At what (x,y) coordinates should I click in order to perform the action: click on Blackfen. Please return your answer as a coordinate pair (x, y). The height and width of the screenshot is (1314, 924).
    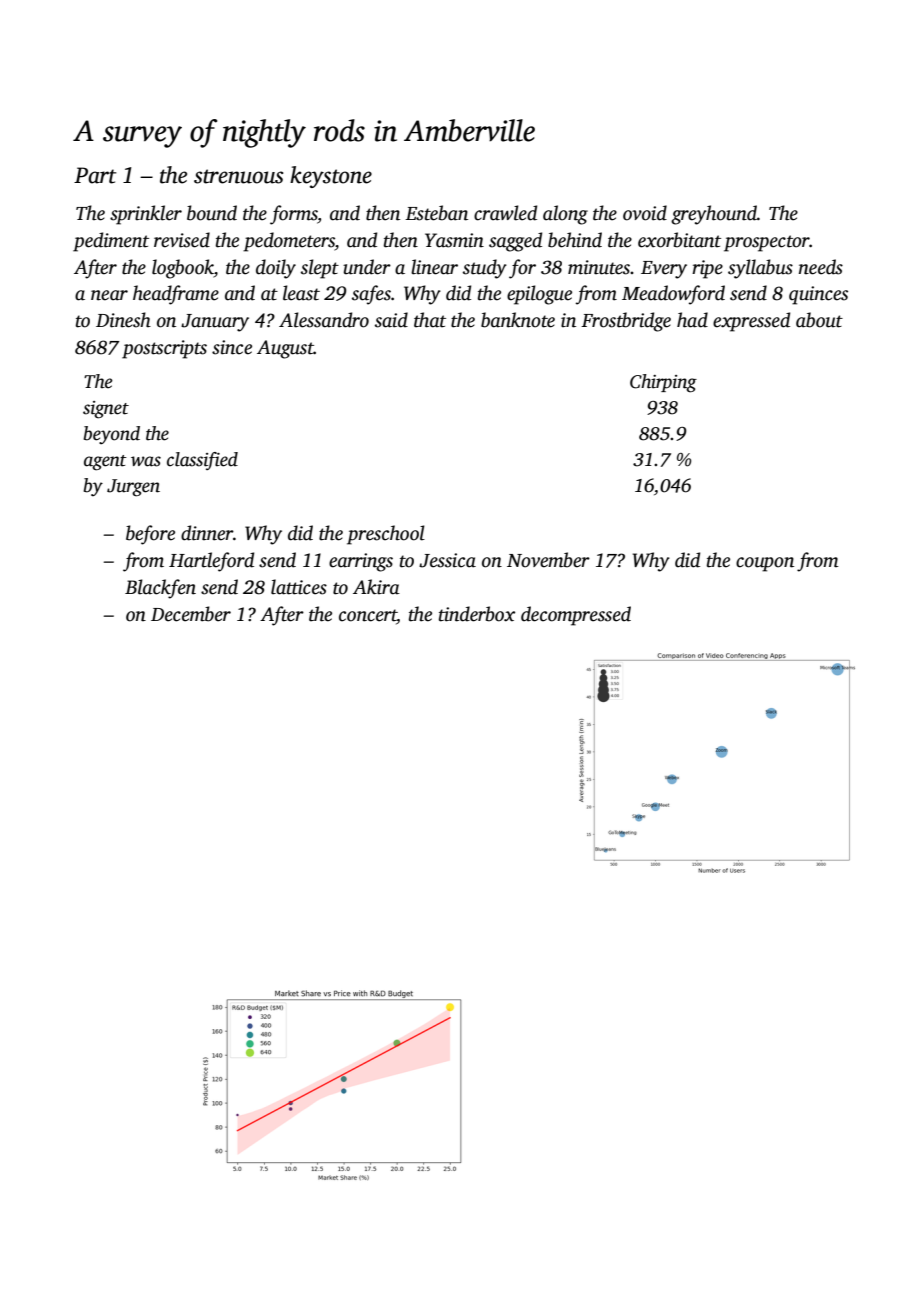
    Looking at the image, I should click on (160, 589).
